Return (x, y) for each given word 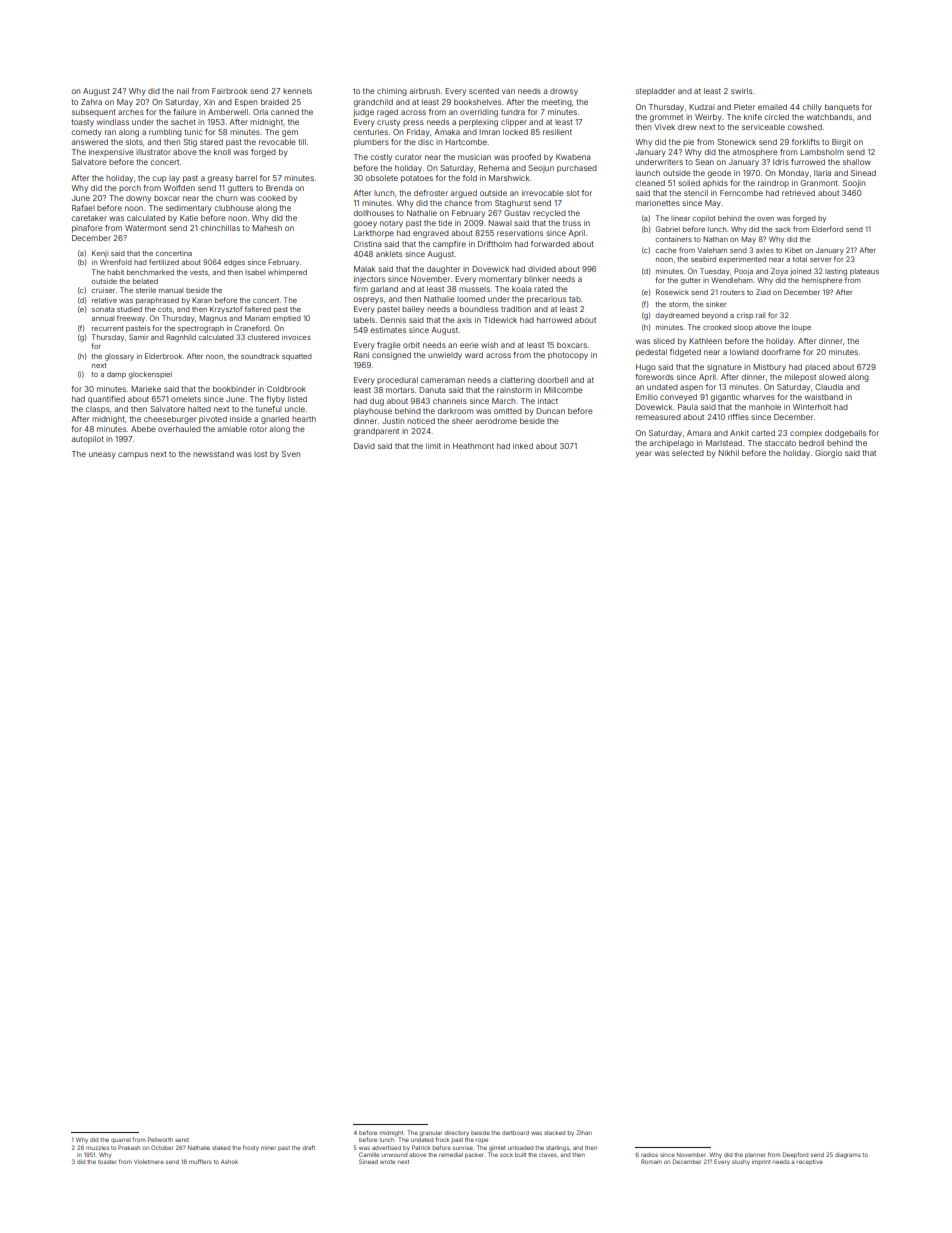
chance (458, 203)
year (644, 454)
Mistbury (769, 368)
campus (133, 455)
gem (290, 133)
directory (456, 1133)
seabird (703, 259)
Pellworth (160, 1139)
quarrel (120, 1140)
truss (572, 223)
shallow (857, 162)
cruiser (103, 290)
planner (755, 1155)
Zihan (584, 1132)
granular (430, 1133)
